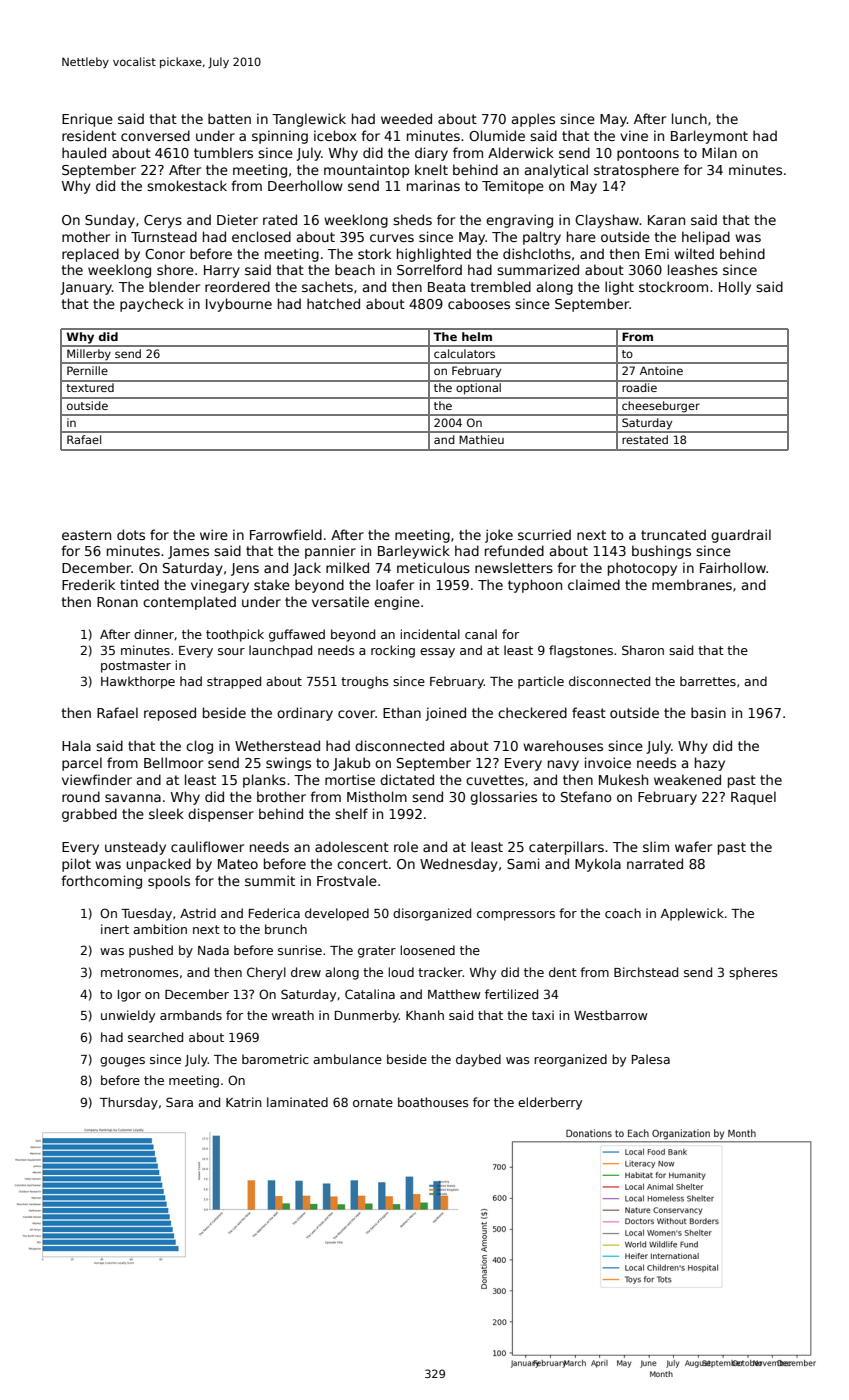 The image size is (849, 1400). Describe the element at coordinates (481, 634) in the screenshot. I see `canal` at that location.
